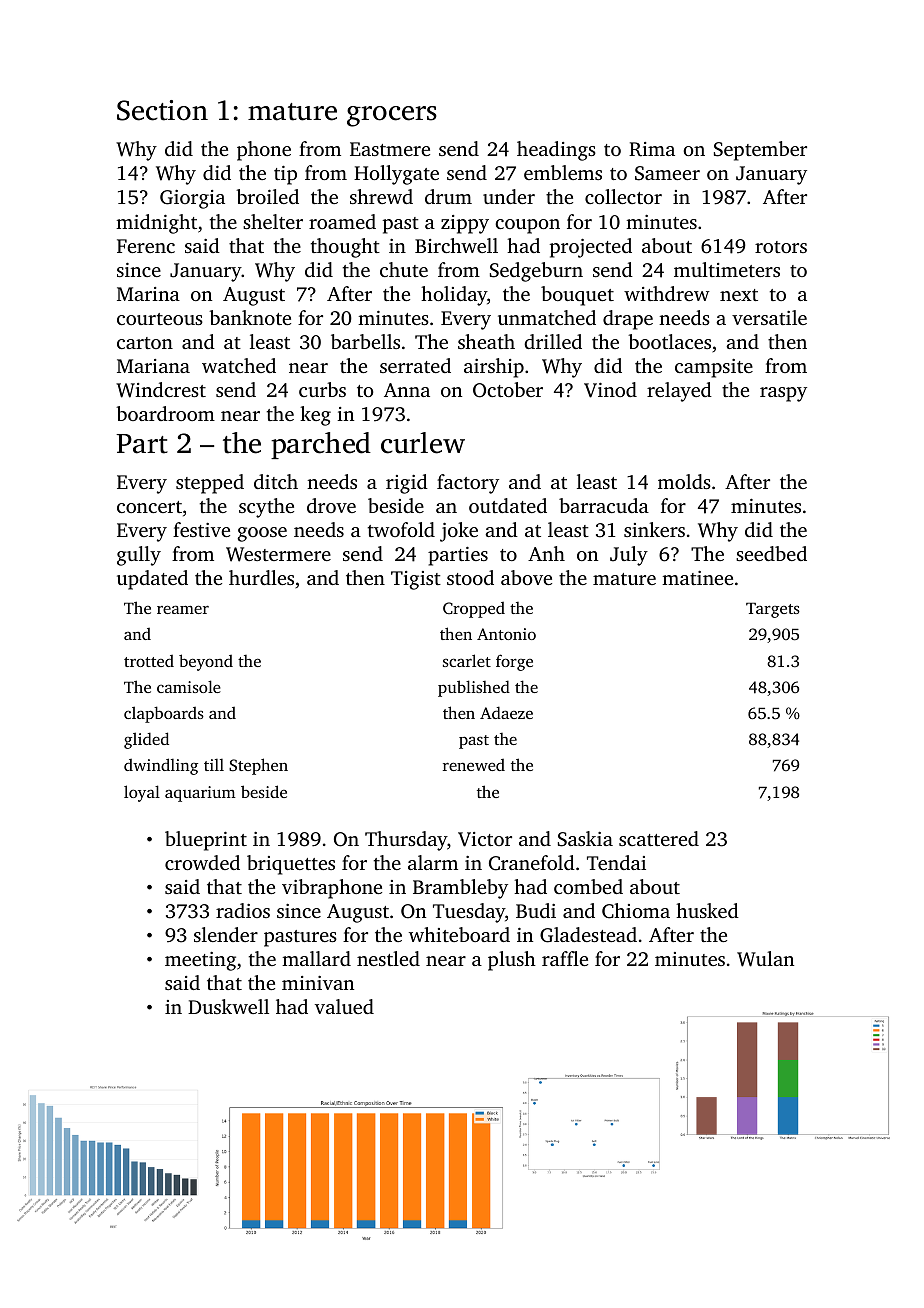 This document has width=924, height=1308. I want to click on trotted, so click(149, 661).
